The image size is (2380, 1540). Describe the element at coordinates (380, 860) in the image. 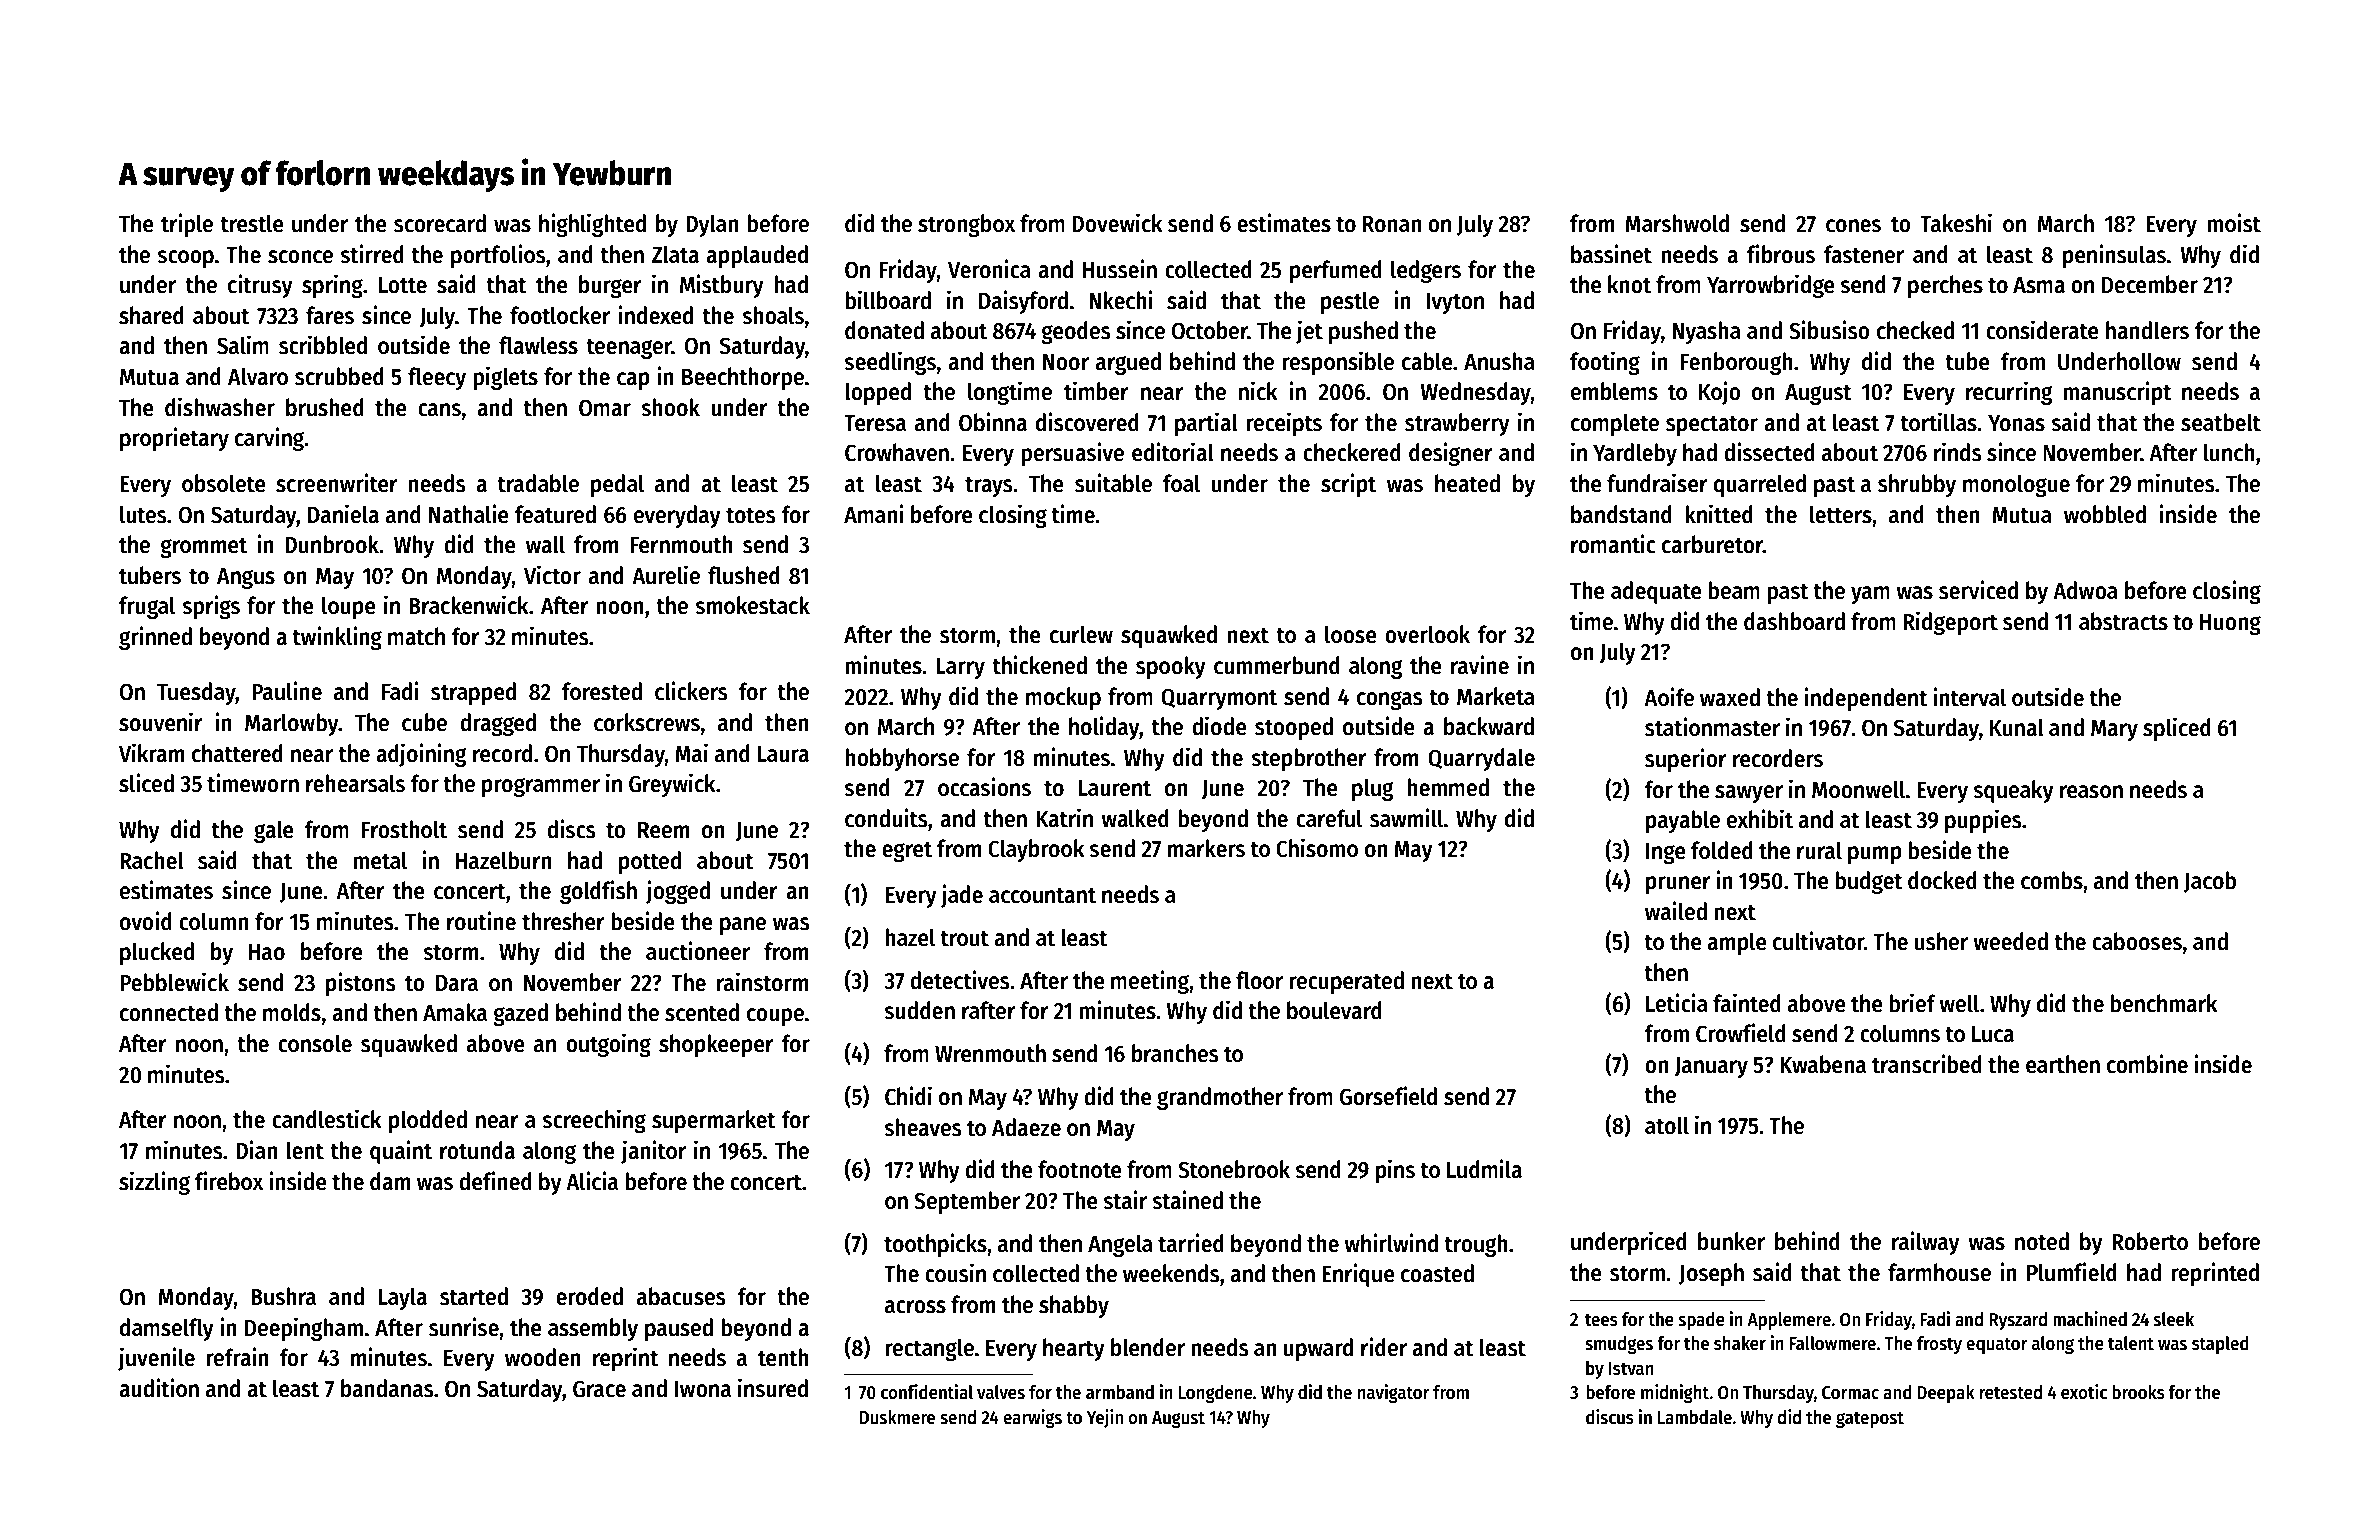

I see `metal` at that location.
